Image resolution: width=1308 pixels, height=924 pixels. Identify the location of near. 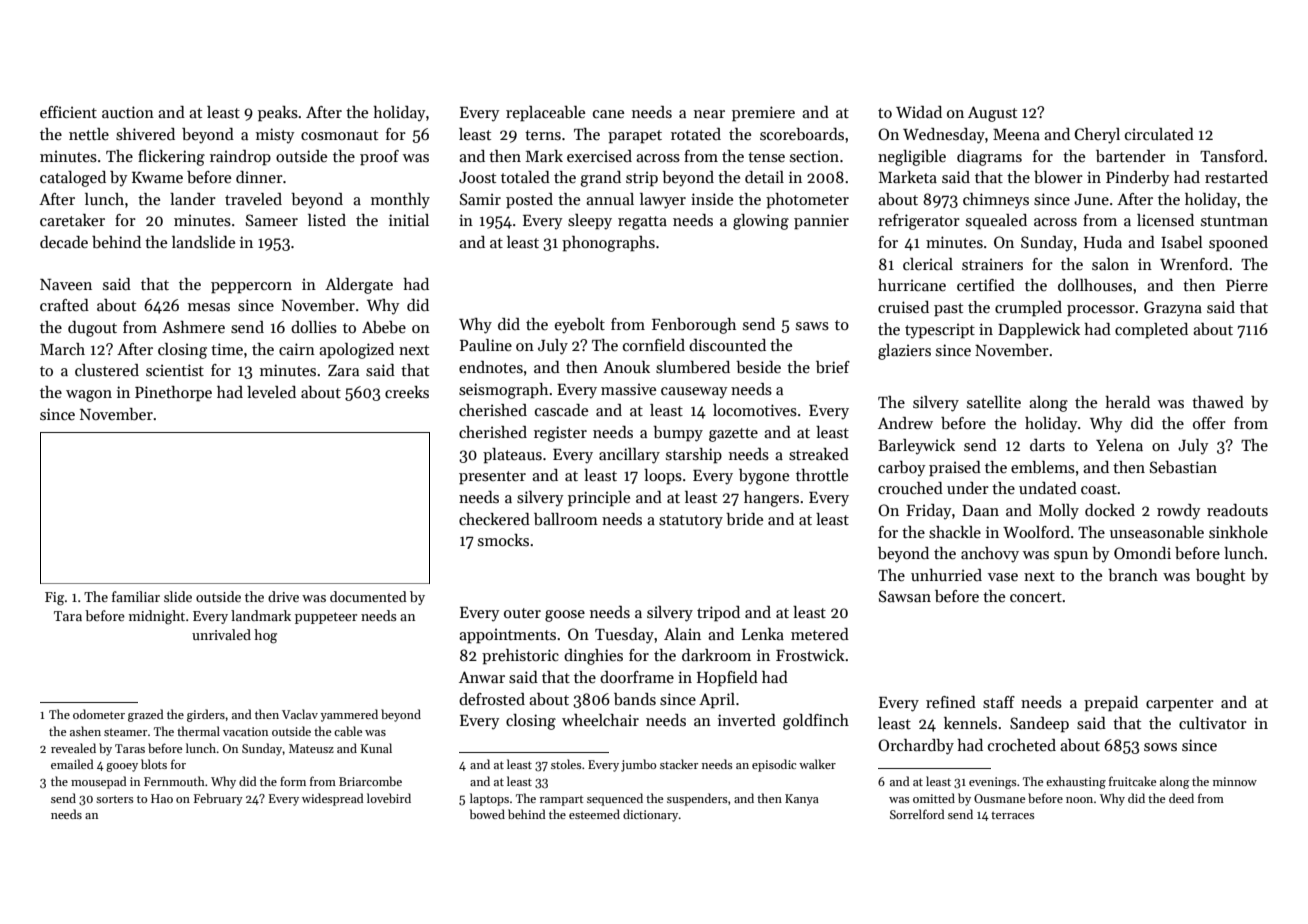
(709, 114).
